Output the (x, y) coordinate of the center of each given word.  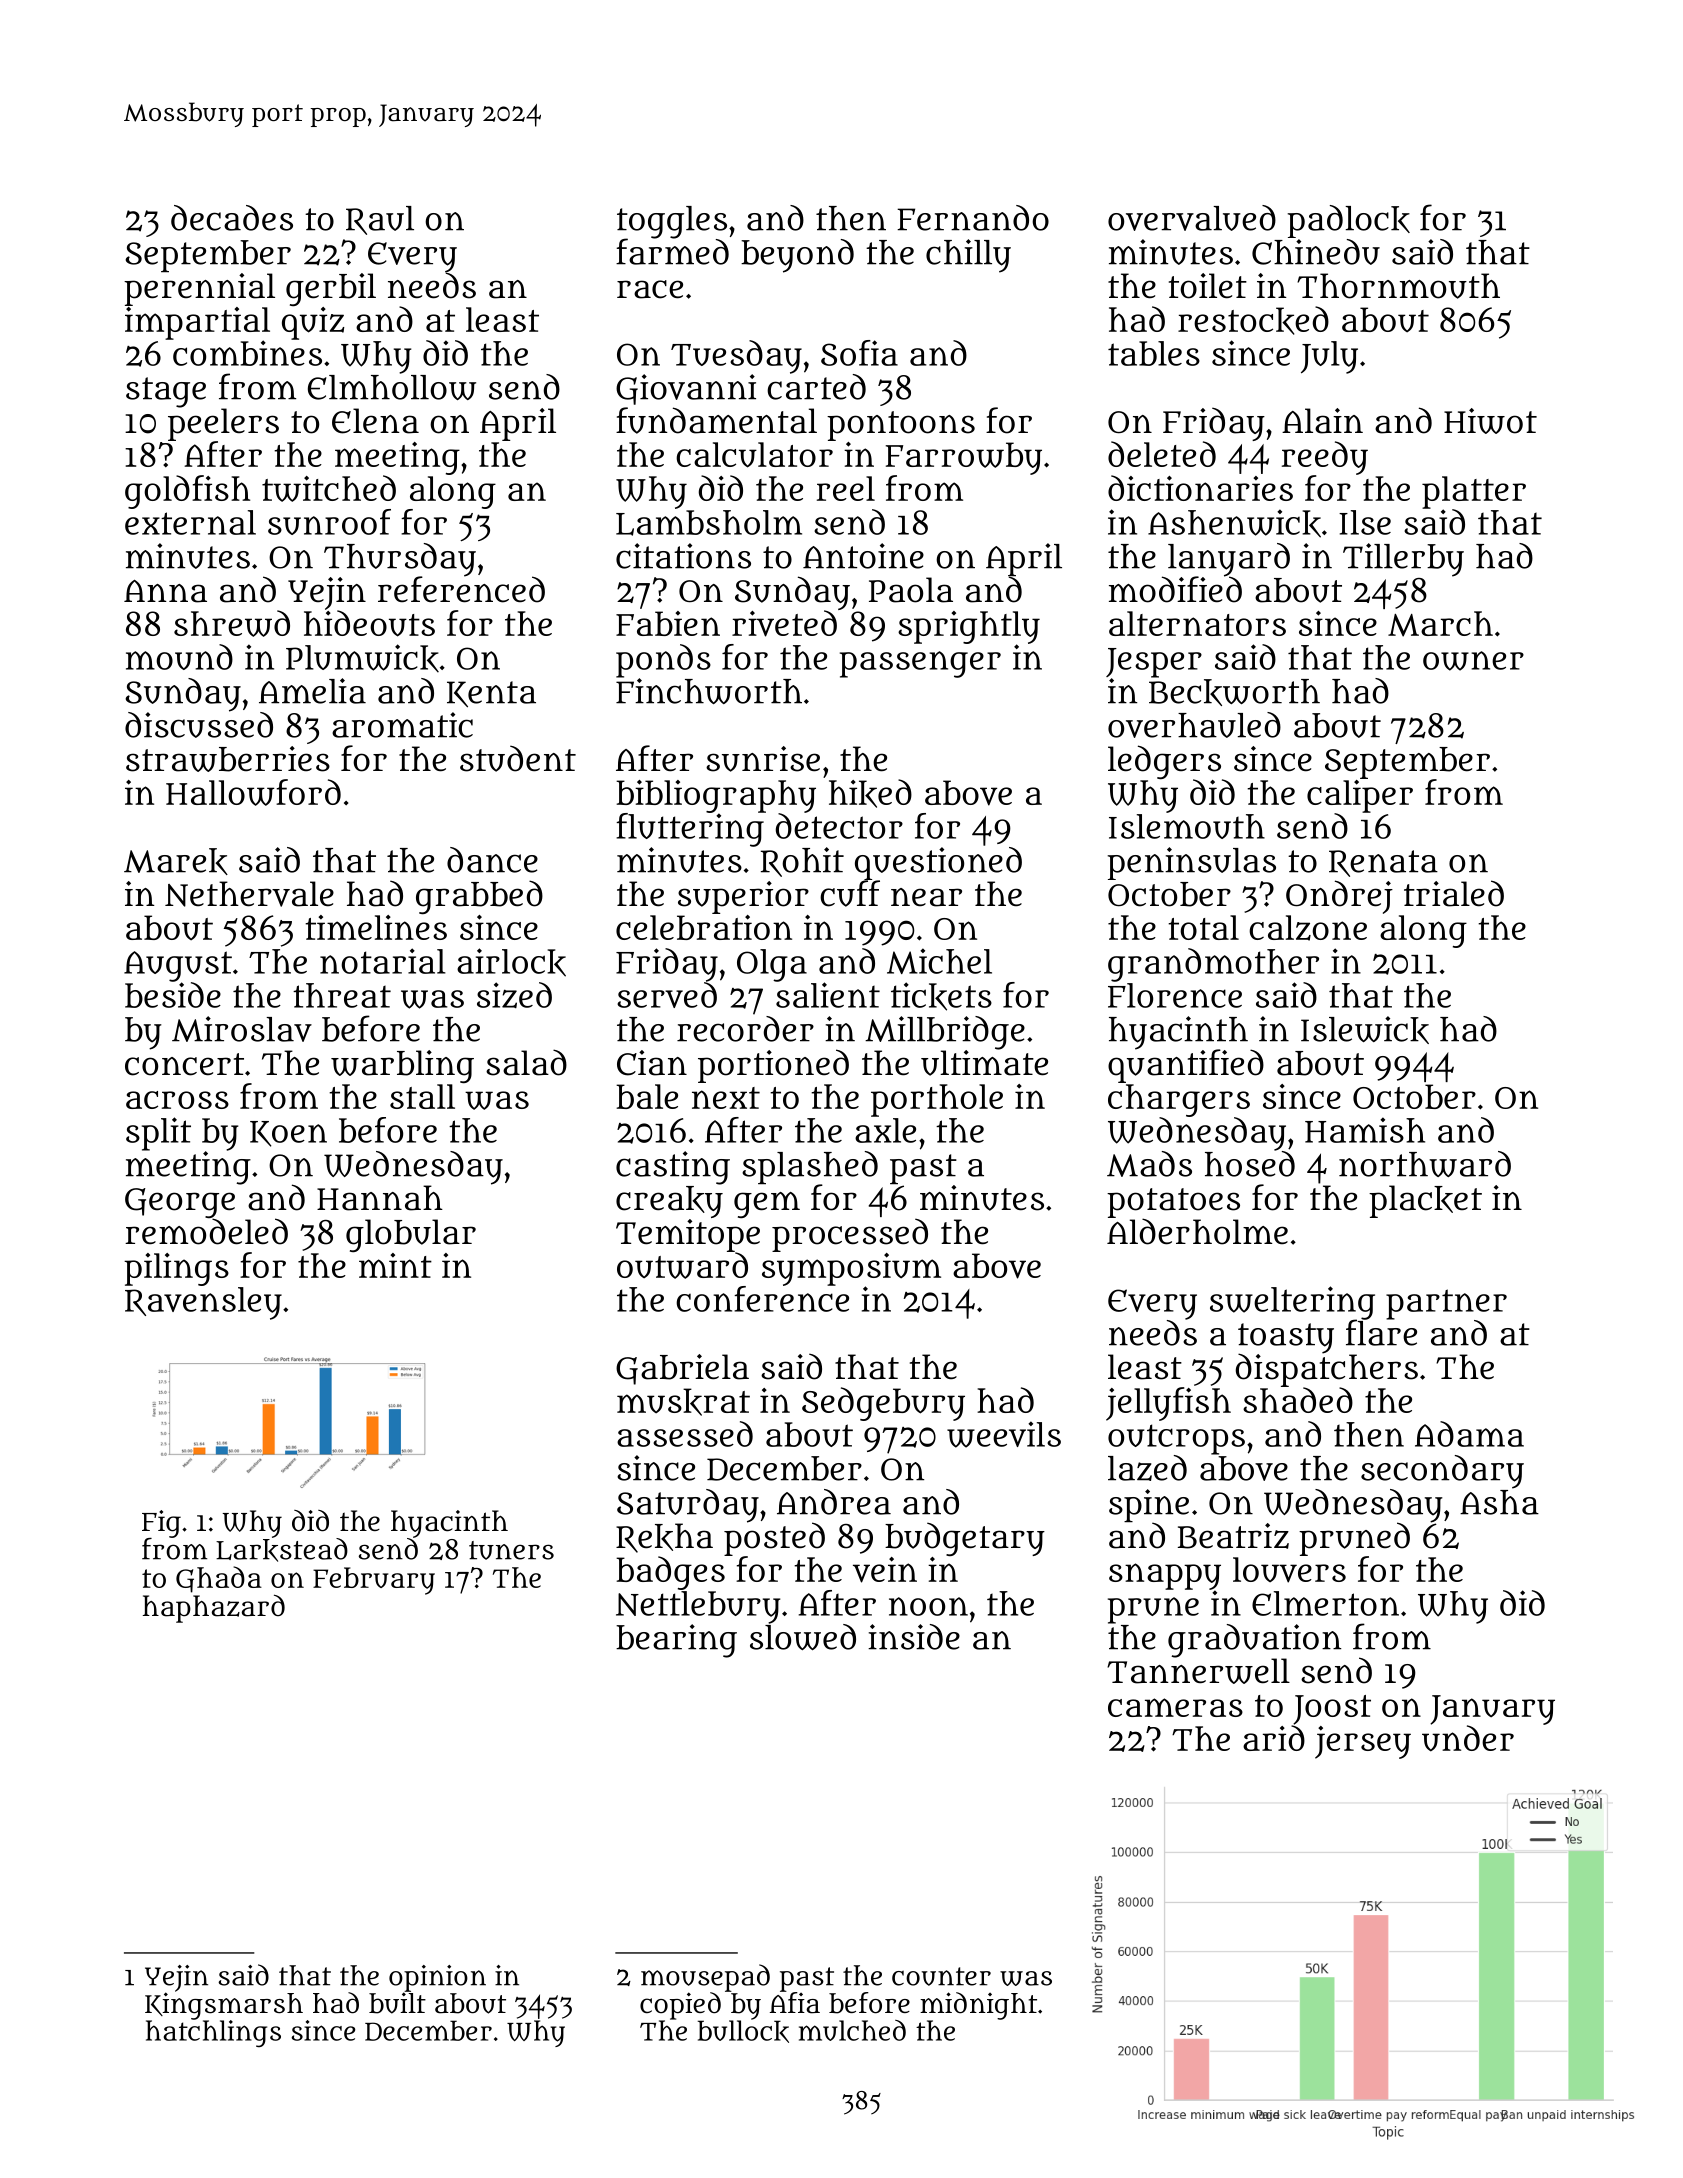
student (518, 759)
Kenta (491, 694)
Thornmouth (1398, 286)
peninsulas (1192, 863)
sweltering (1292, 1303)
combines (247, 353)
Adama (1469, 1434)
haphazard (214, 1608)
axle (885, 1130)
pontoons (901, 426)
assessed (685, 1434)
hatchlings (213, 2033)
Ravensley (203, 1303)
